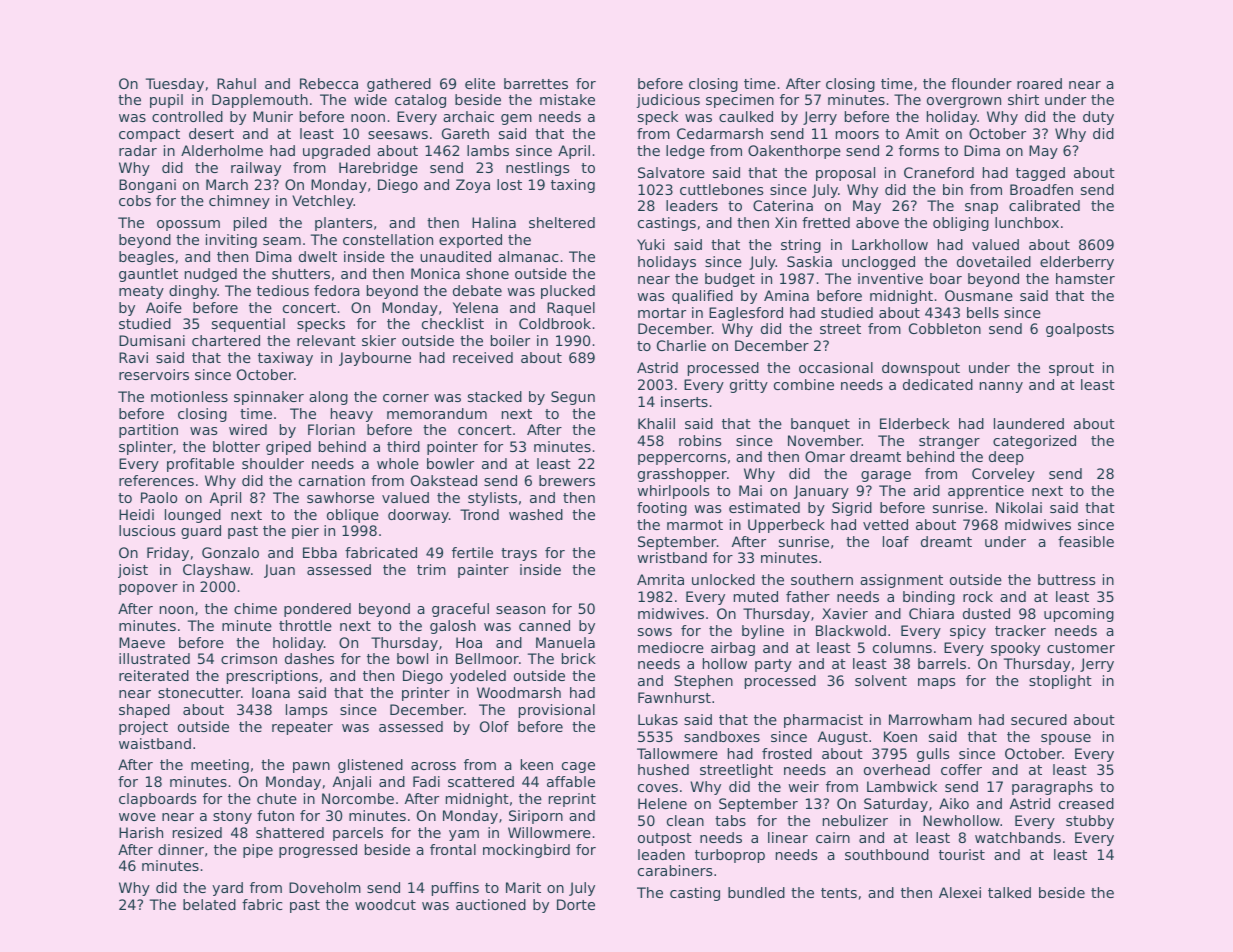  I want to click on roared, so click(1039, 83).
